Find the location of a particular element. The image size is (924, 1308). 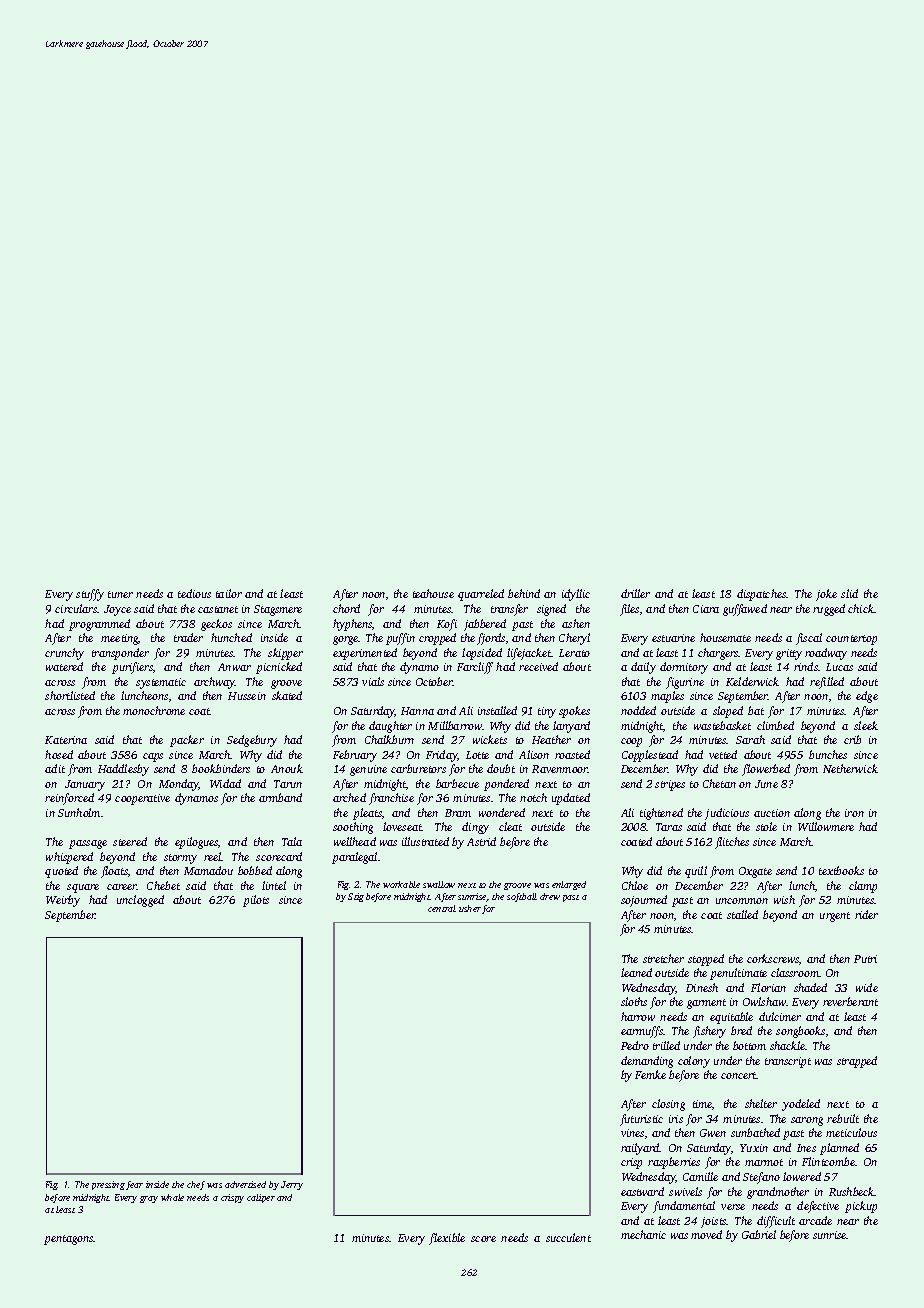

slid is located at coordinates (849, 593).
